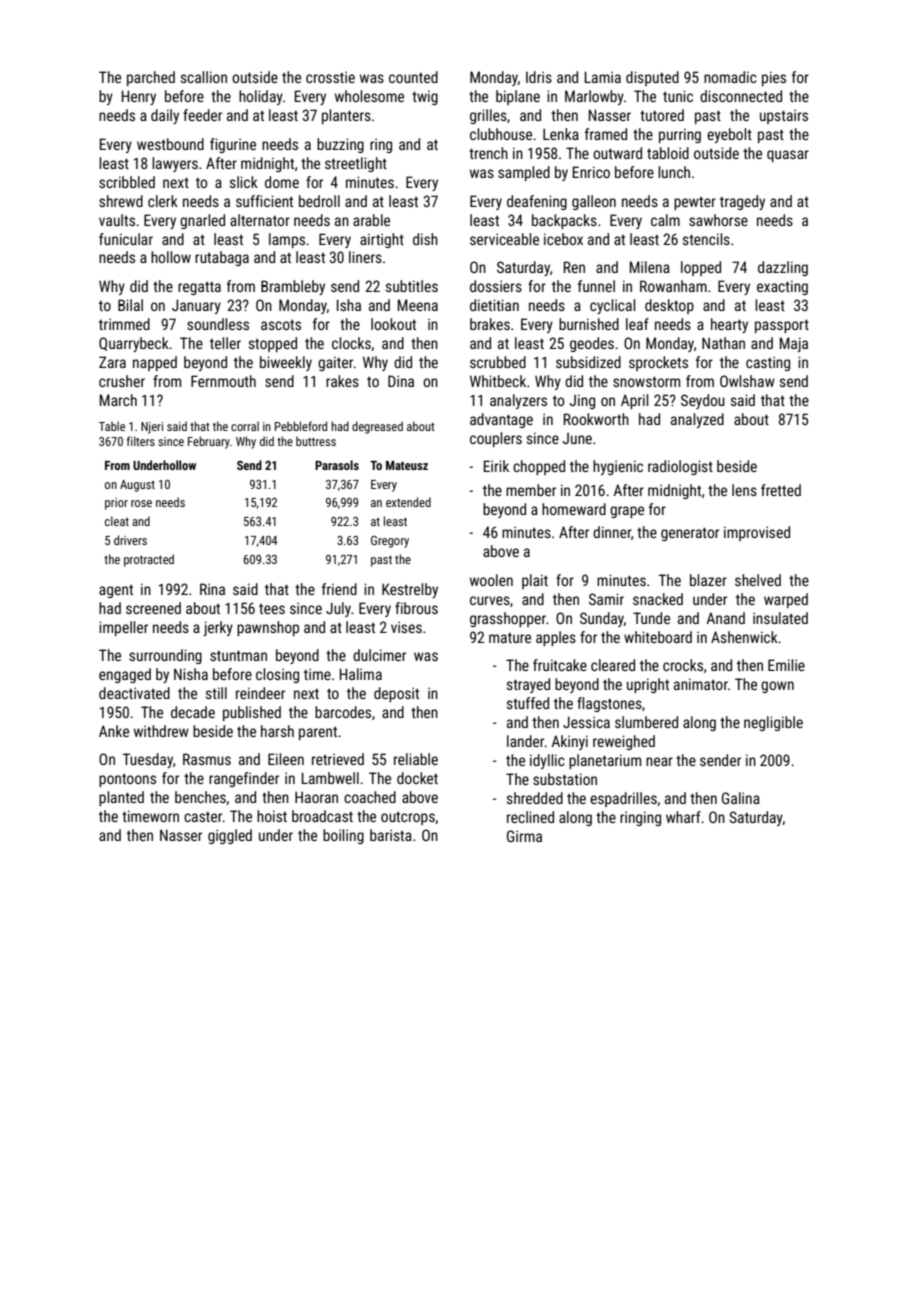 Image resolution: width=908 pixels, height=1316 pixels. Describe the element at coordinates (116, 591) in the document. I see `agent` at that location.
